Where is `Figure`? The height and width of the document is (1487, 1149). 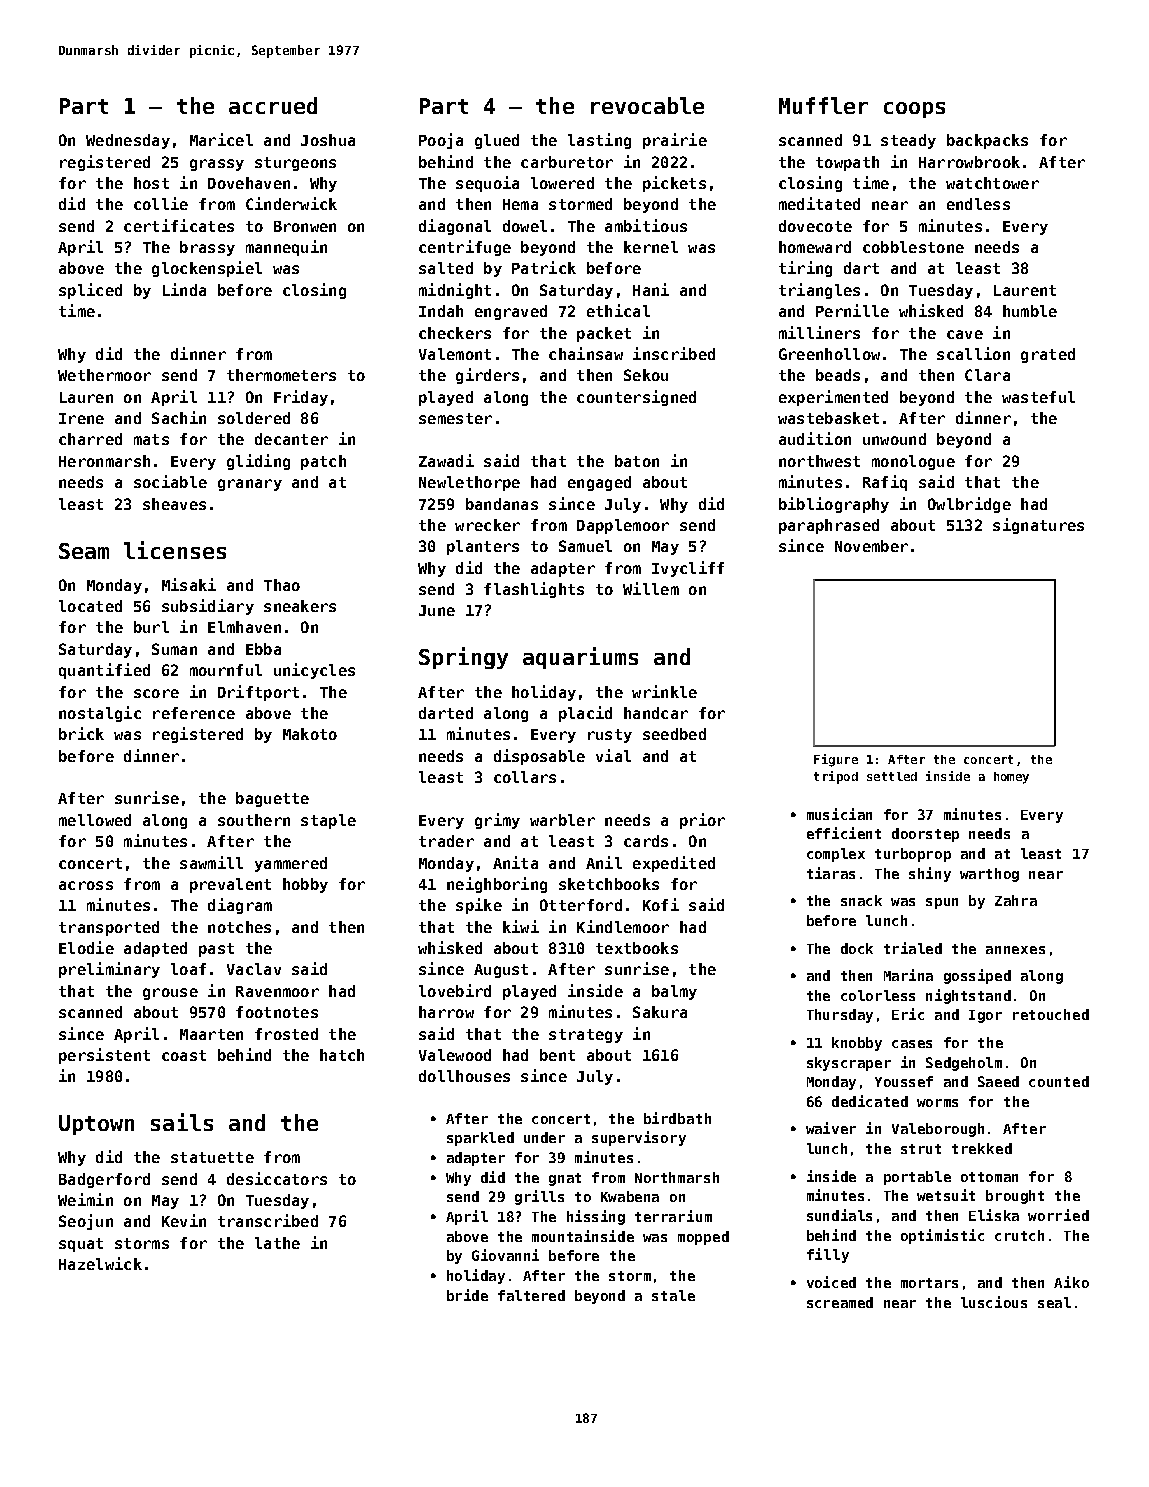
Figure is located at coordinates (836, 760).
